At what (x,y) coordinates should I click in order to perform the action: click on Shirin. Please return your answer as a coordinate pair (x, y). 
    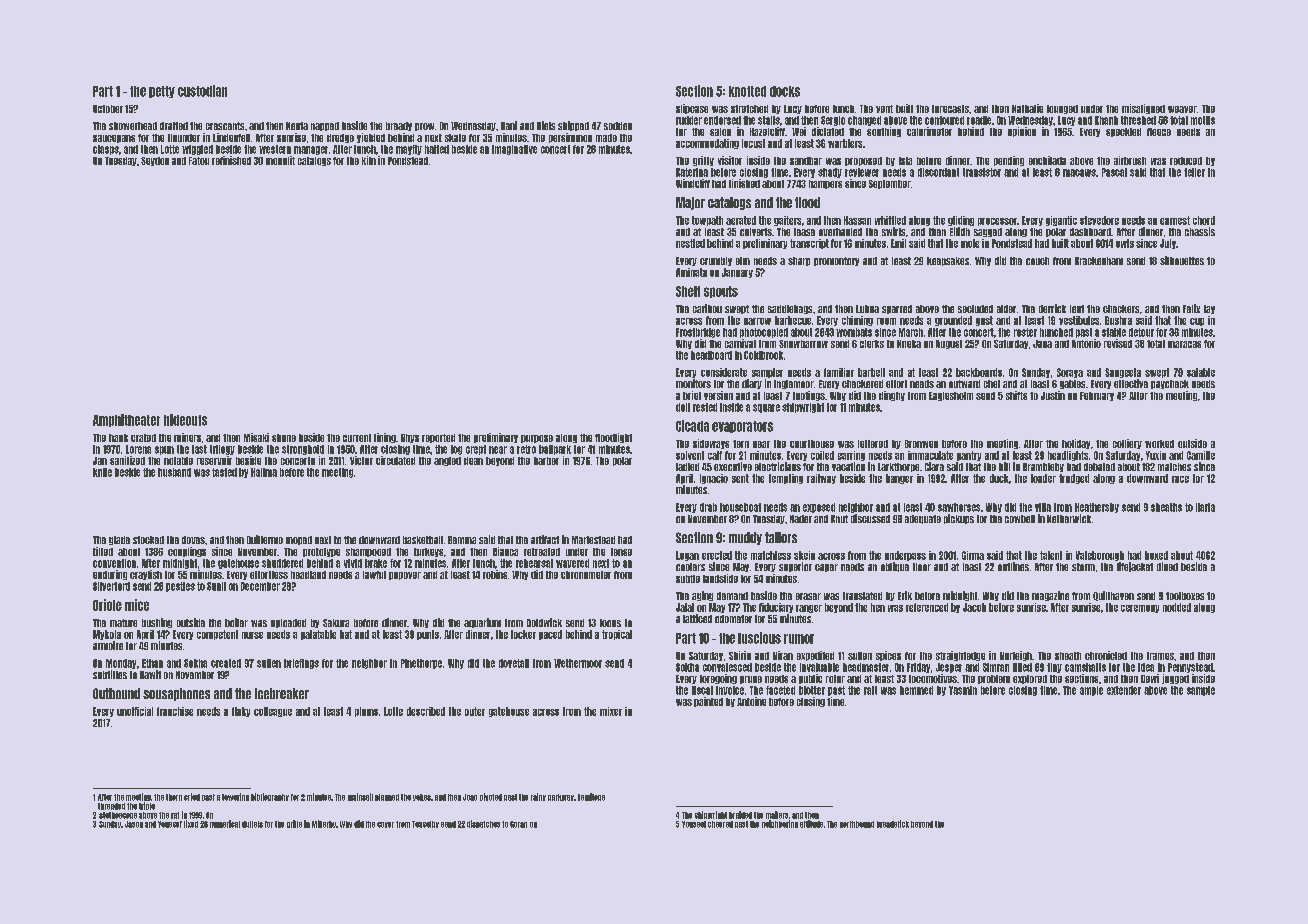
    Looking at the image, I should click on (740, 655).
